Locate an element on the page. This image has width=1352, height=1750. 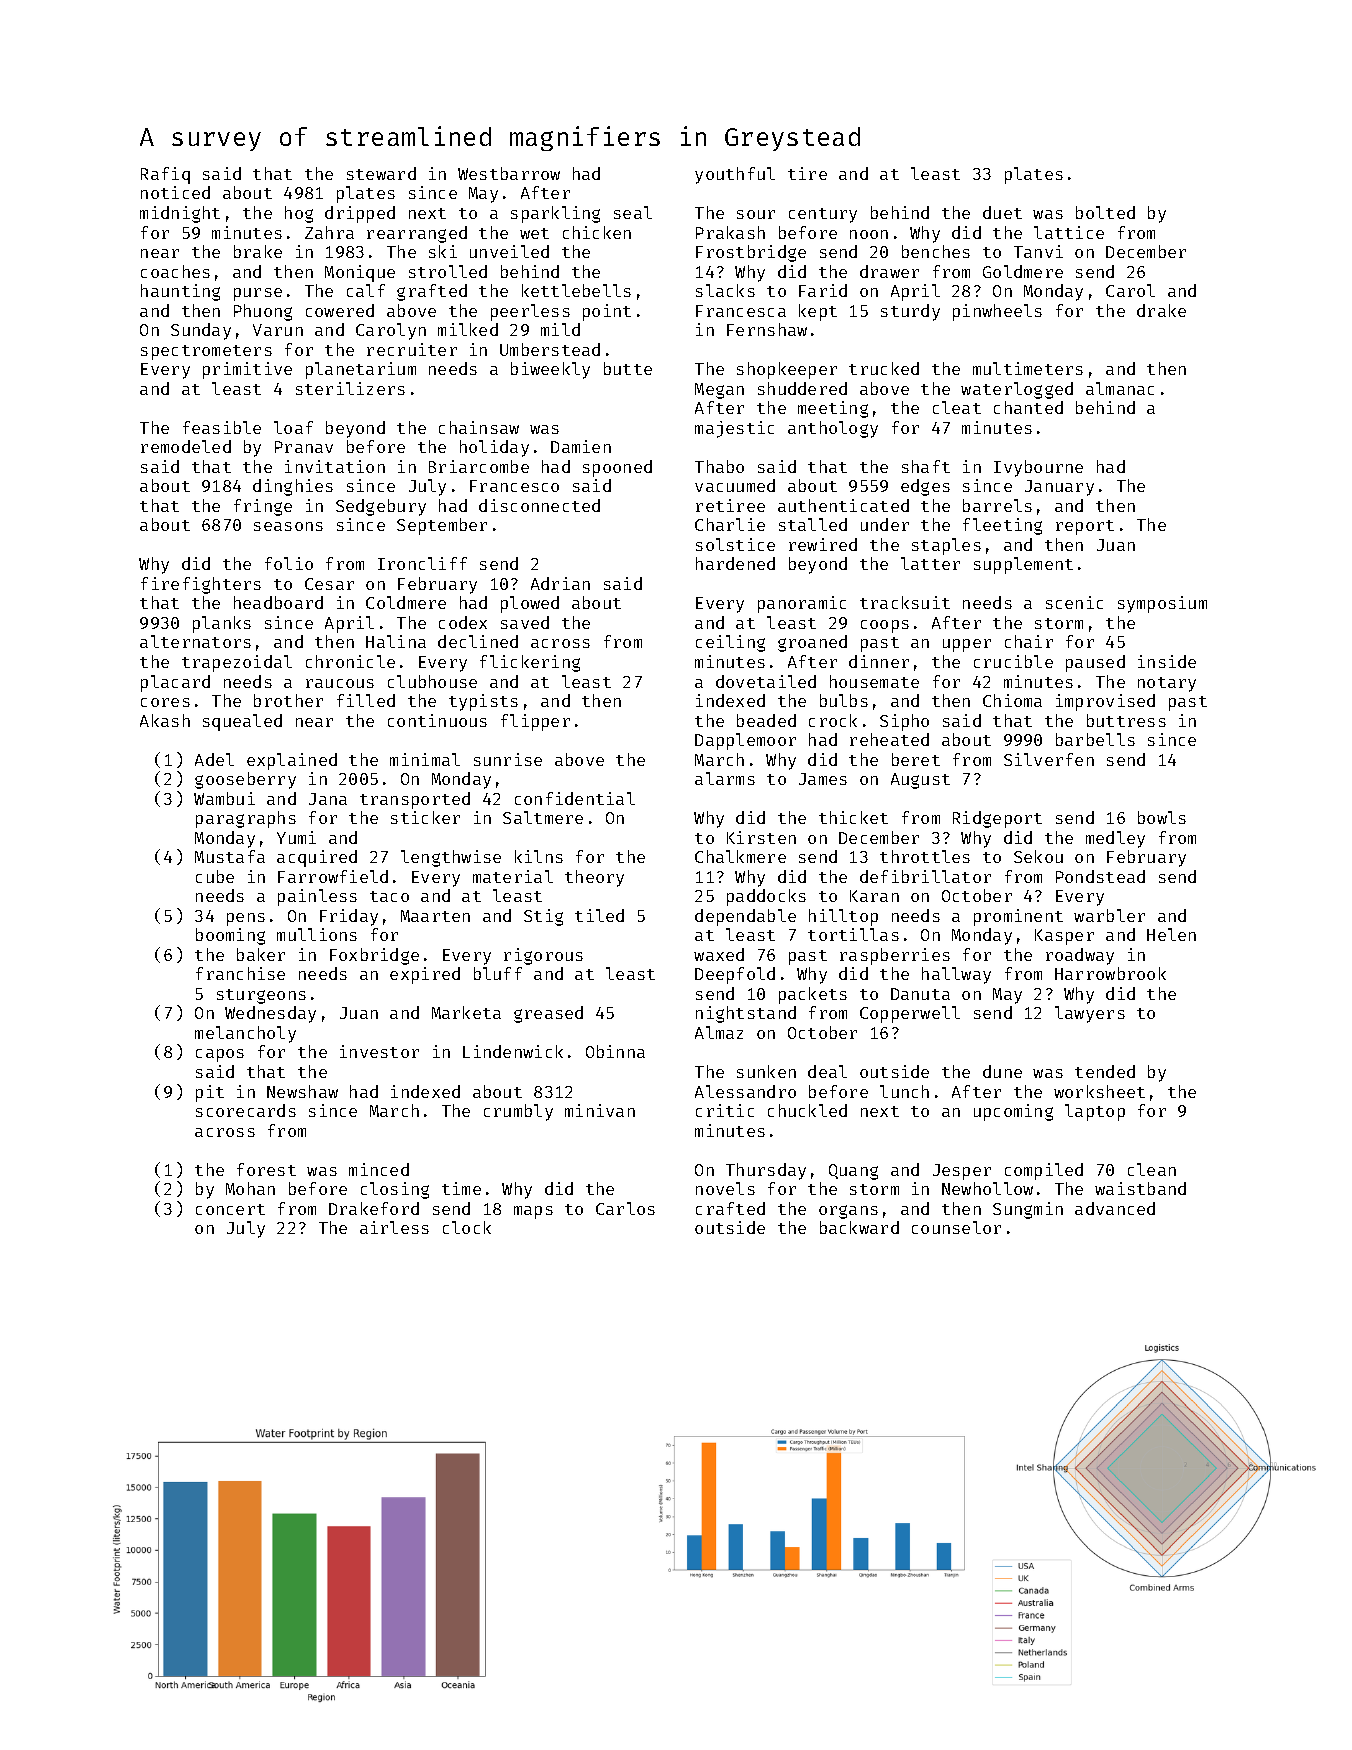
backward is located at coordinates (859, 1227).
